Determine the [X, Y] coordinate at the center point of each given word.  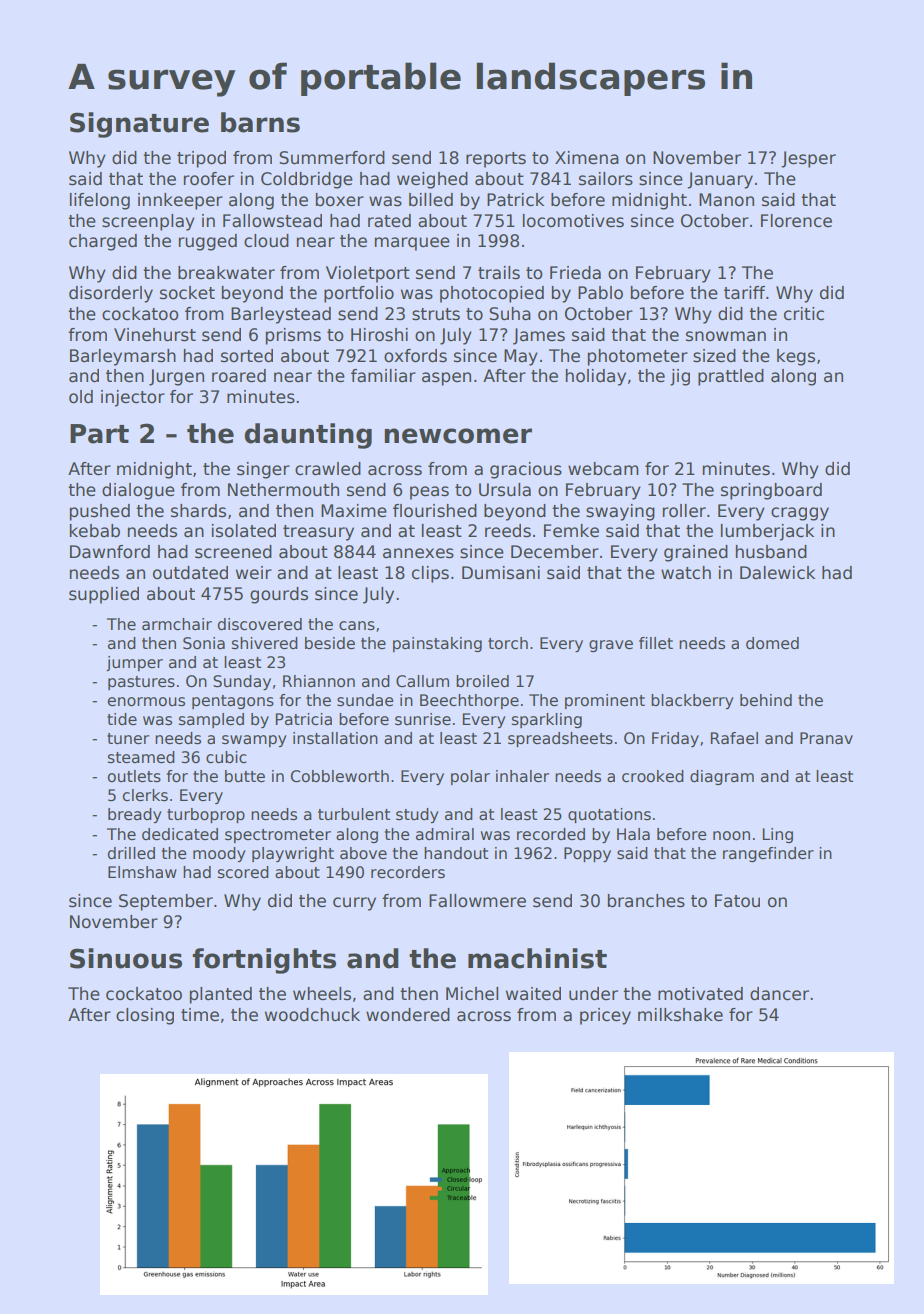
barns [260, 122]
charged [103, 242]
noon [731, 836]
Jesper [808, 159]
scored [243, 872]
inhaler [522, 776]
